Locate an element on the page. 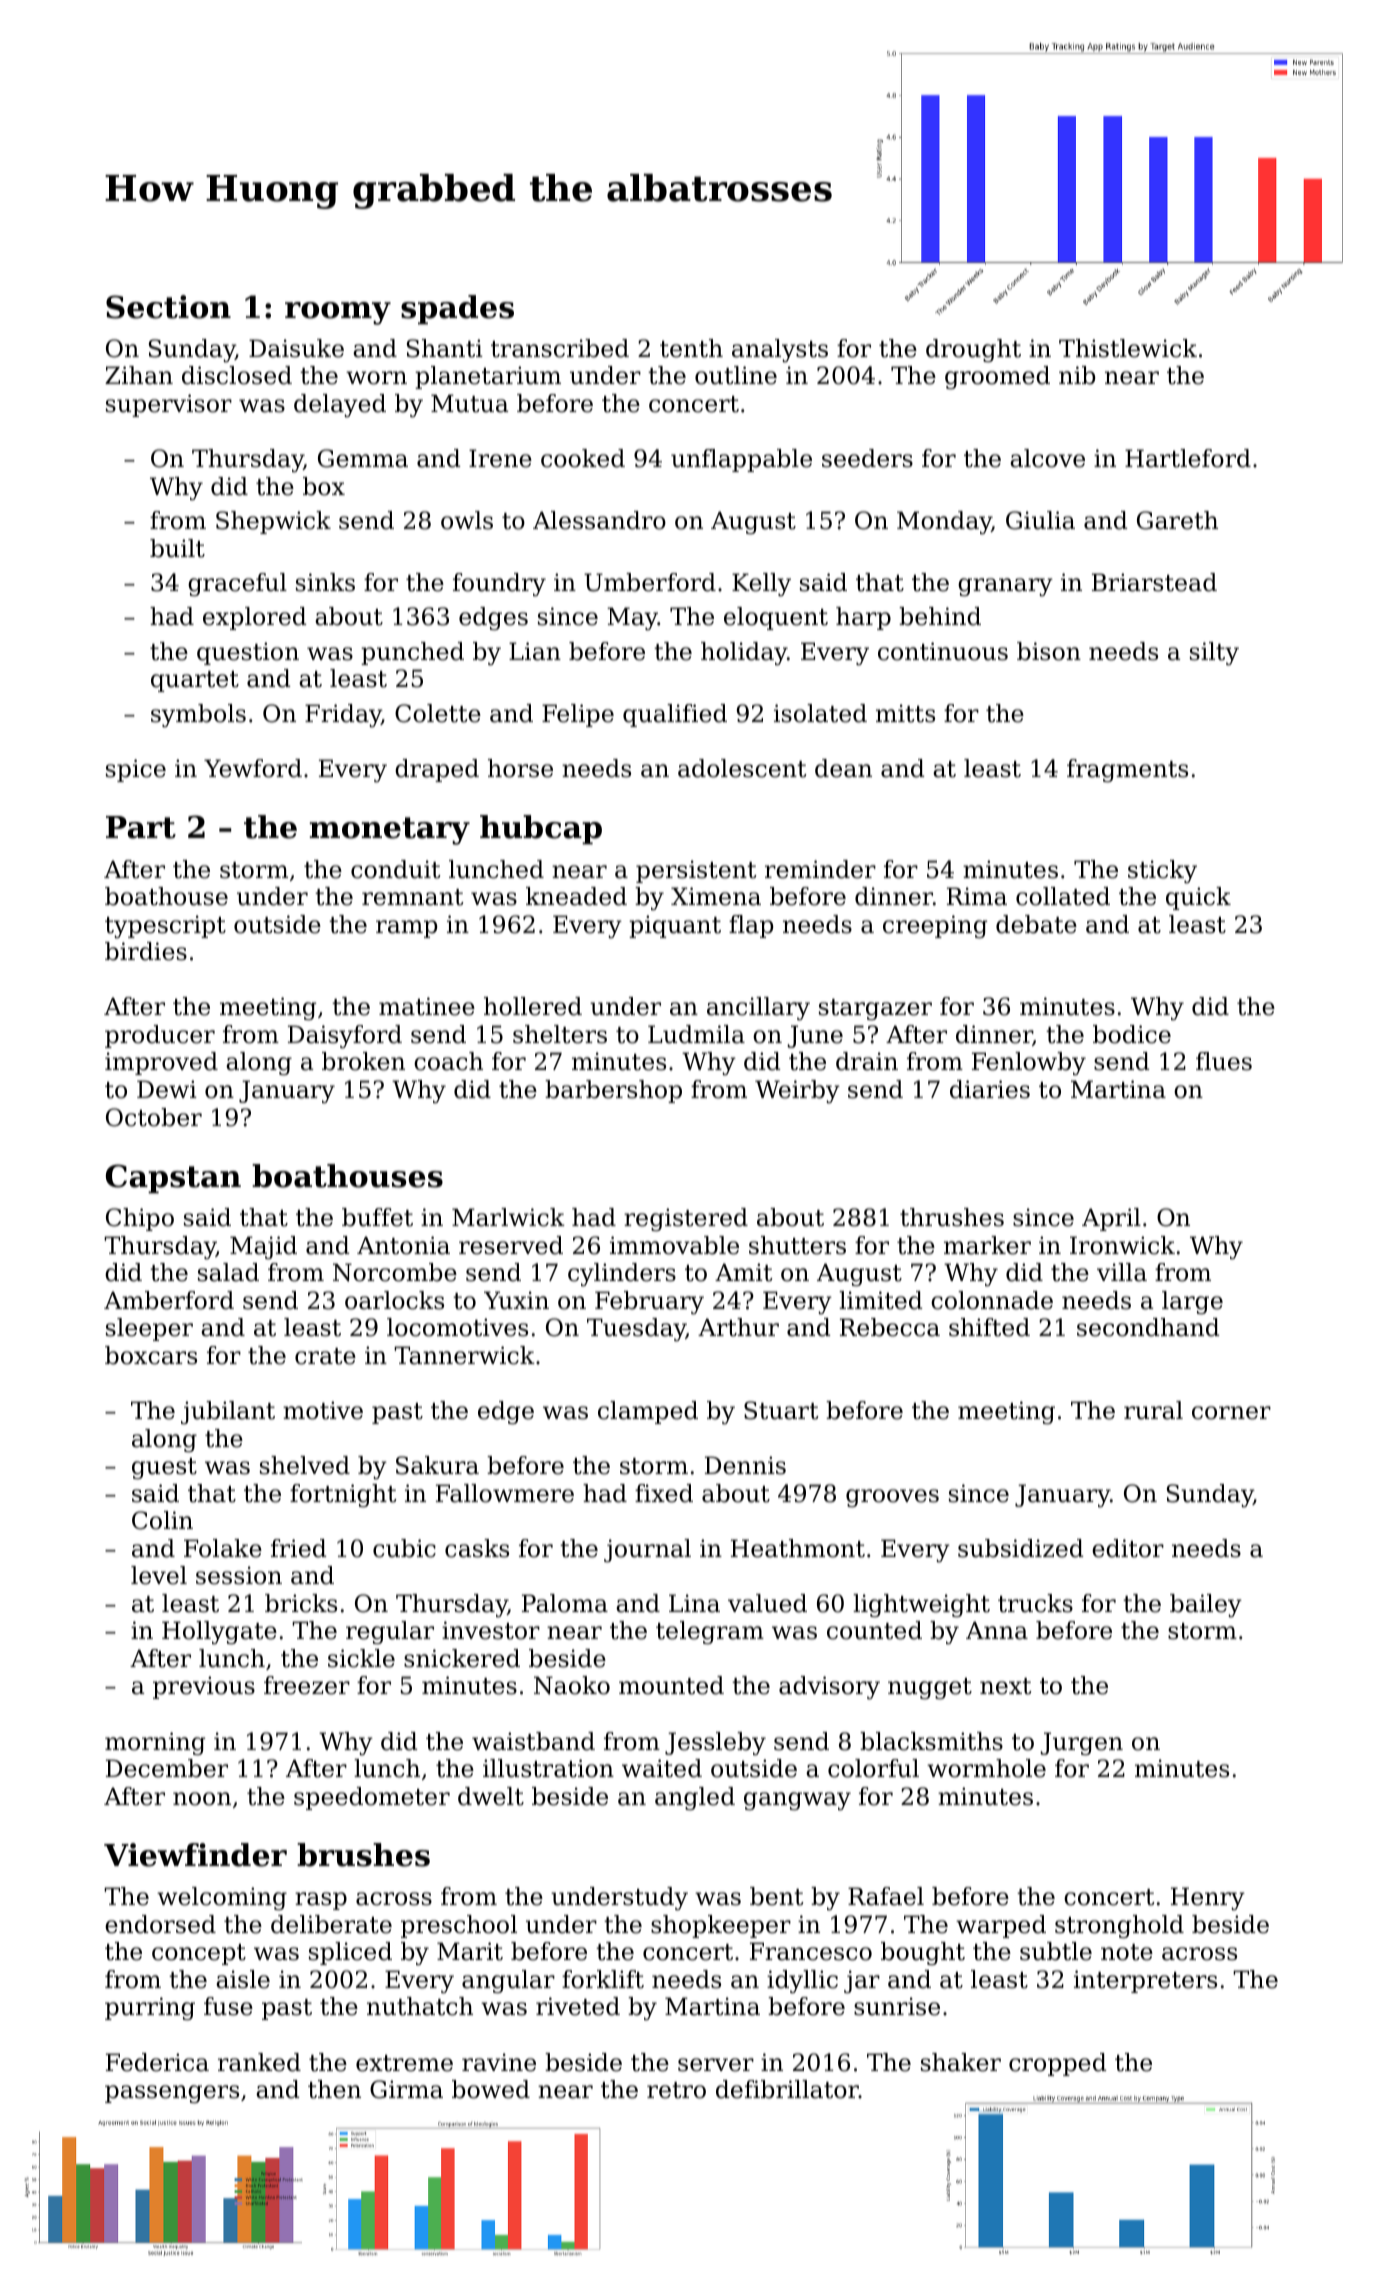  endorsed is located at coordinates (160, 1924).
